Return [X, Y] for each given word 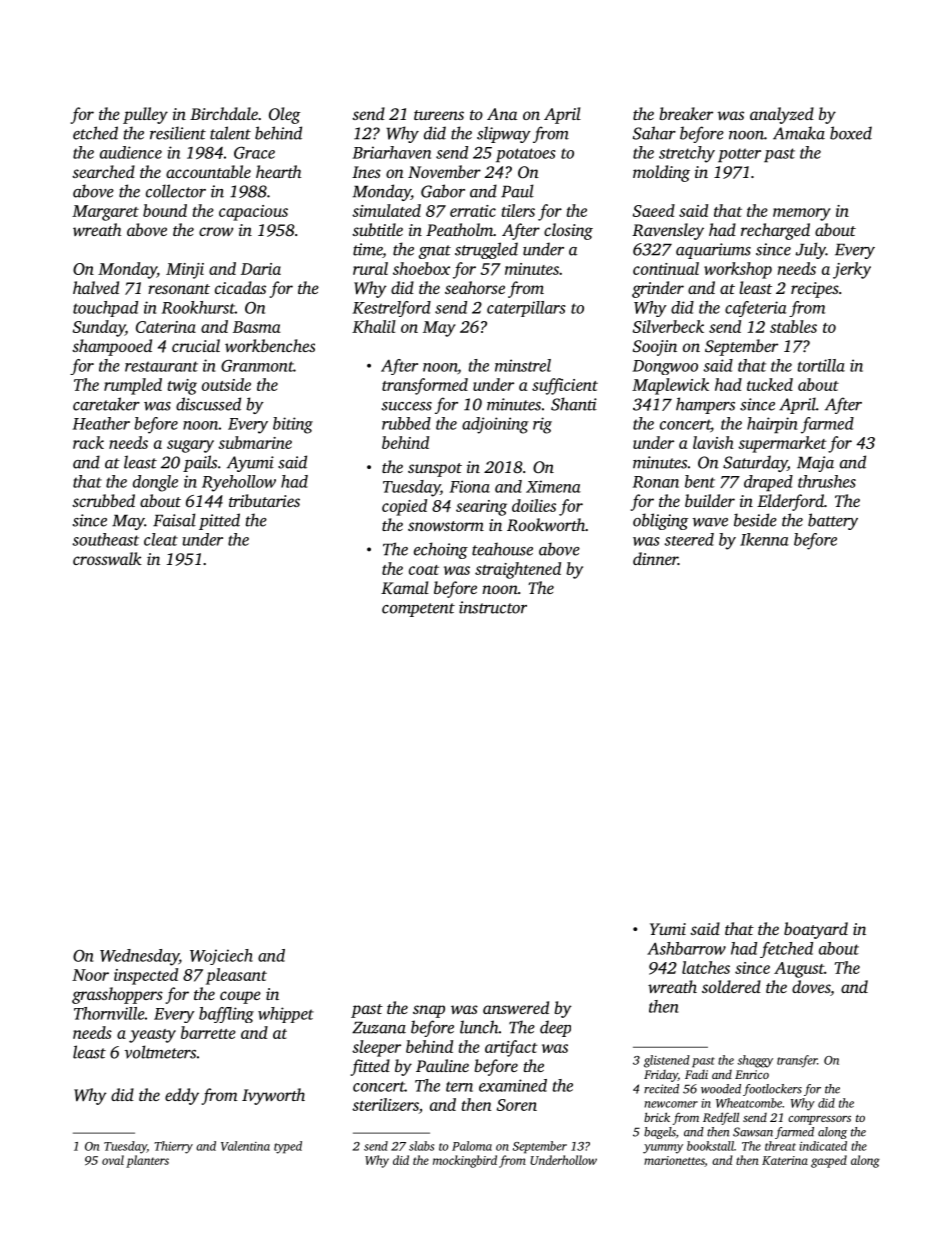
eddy [182, 1096]
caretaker [106, 404]
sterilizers [385, 1104]
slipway [504, 134]
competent [418, 610]
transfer [797, 1061]
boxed [851, 133]
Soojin [655, 348]
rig [542, 425]
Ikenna [764, 539]
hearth [279, 171]
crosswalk [107, 558]
